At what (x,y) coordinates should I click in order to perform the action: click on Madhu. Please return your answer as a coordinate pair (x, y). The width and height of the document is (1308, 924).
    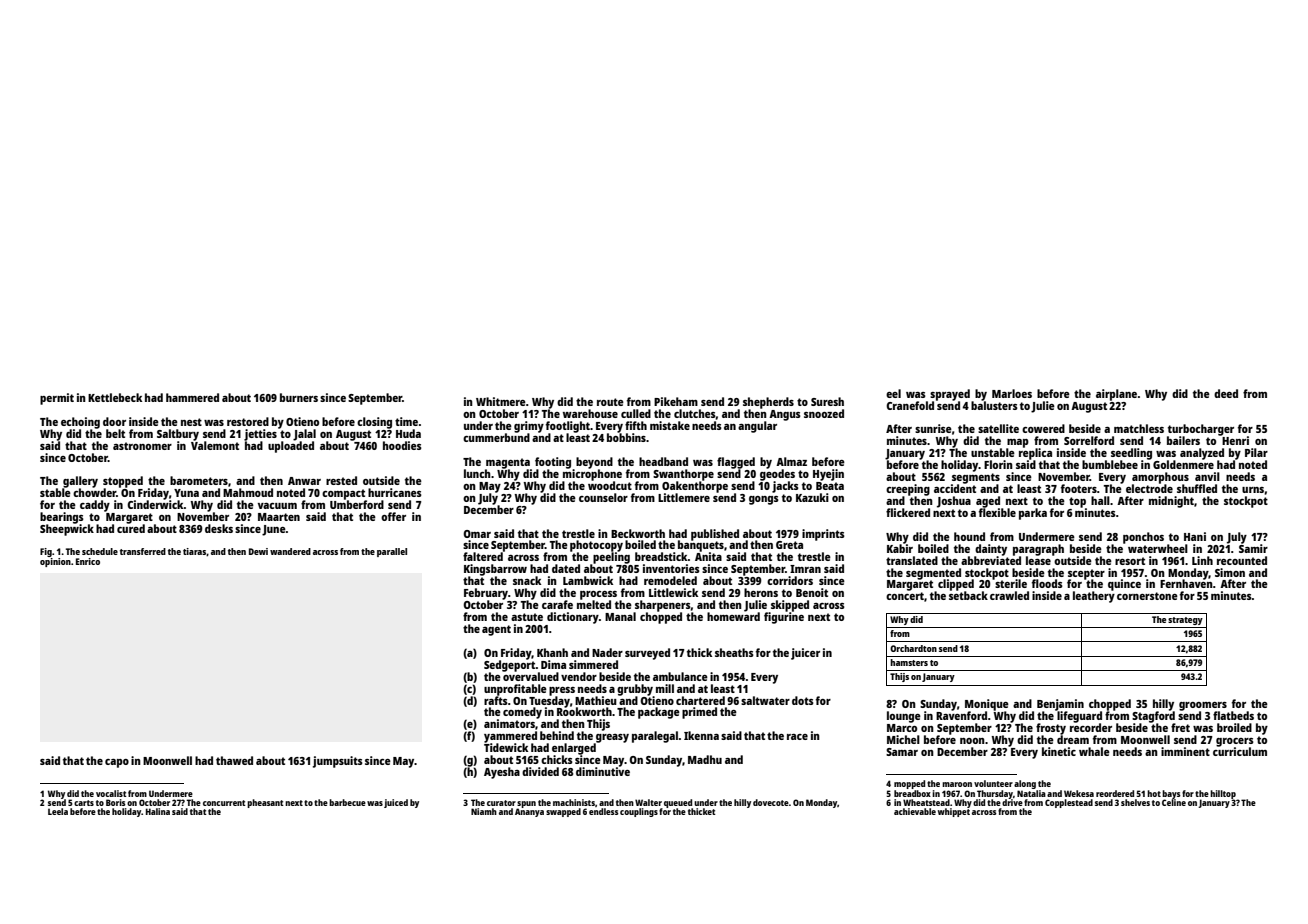
    Looking at the image, I should click on (705, 759).
